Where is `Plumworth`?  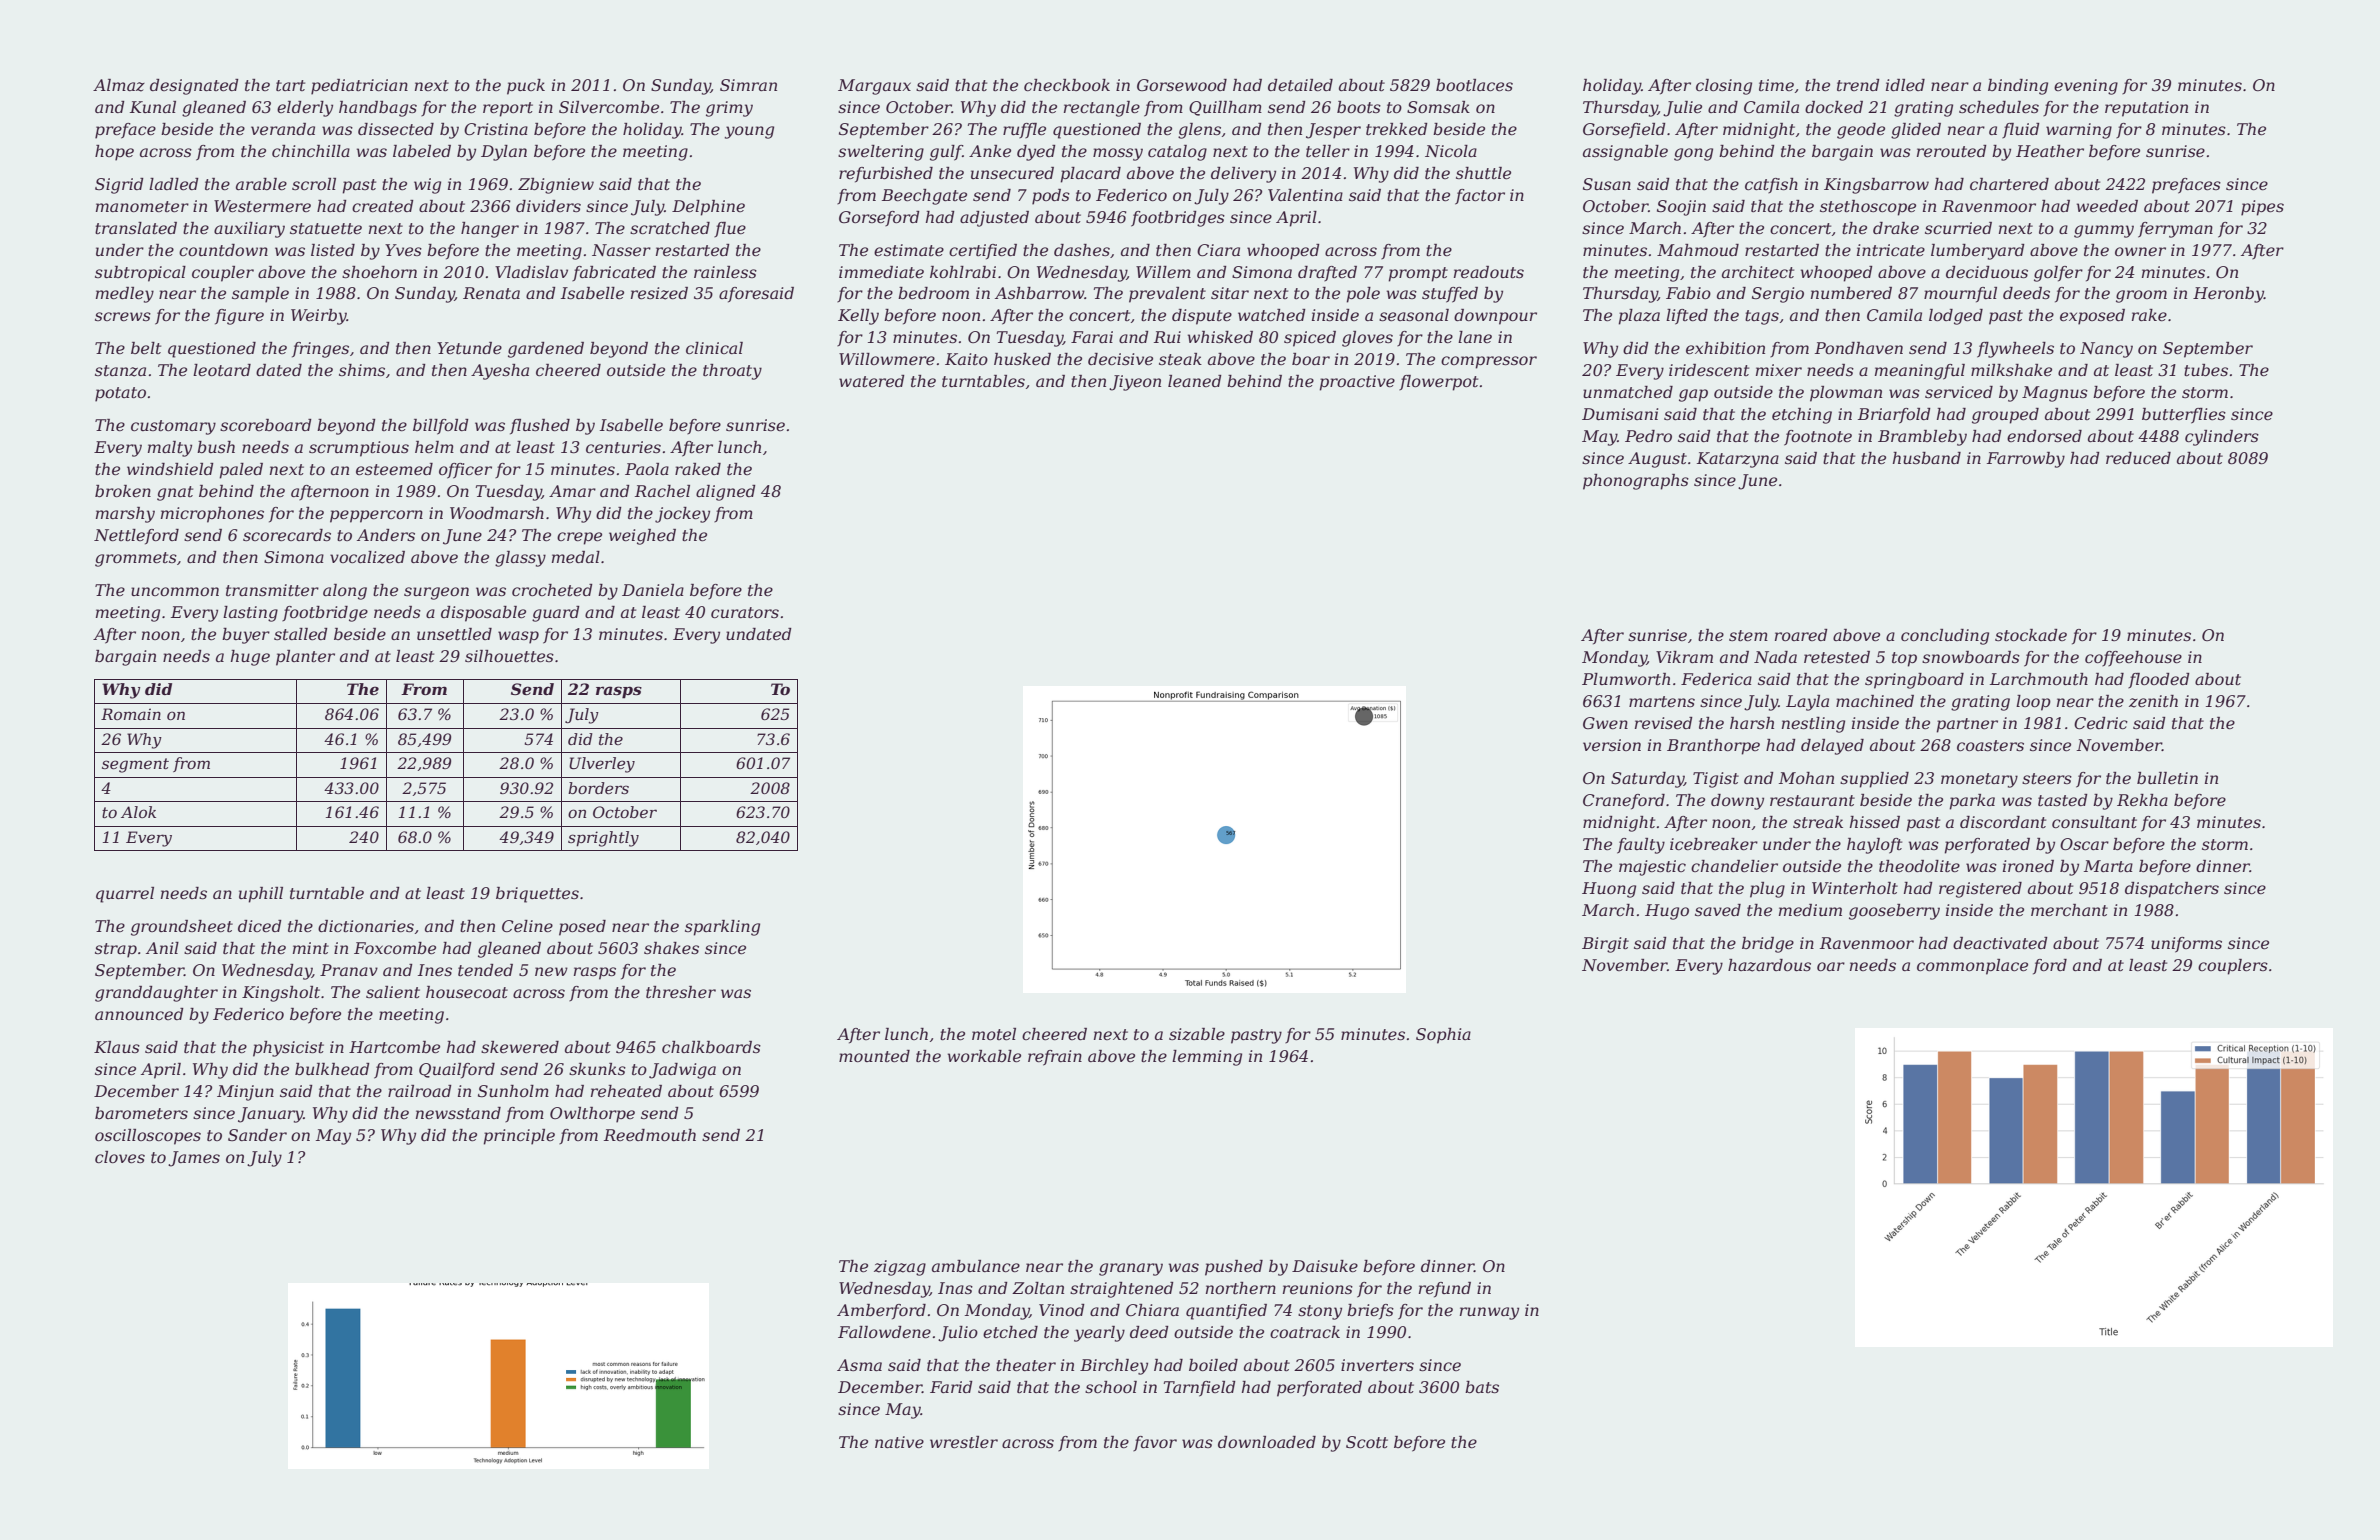
Plumworth is located at coordinates (1626, 679).
